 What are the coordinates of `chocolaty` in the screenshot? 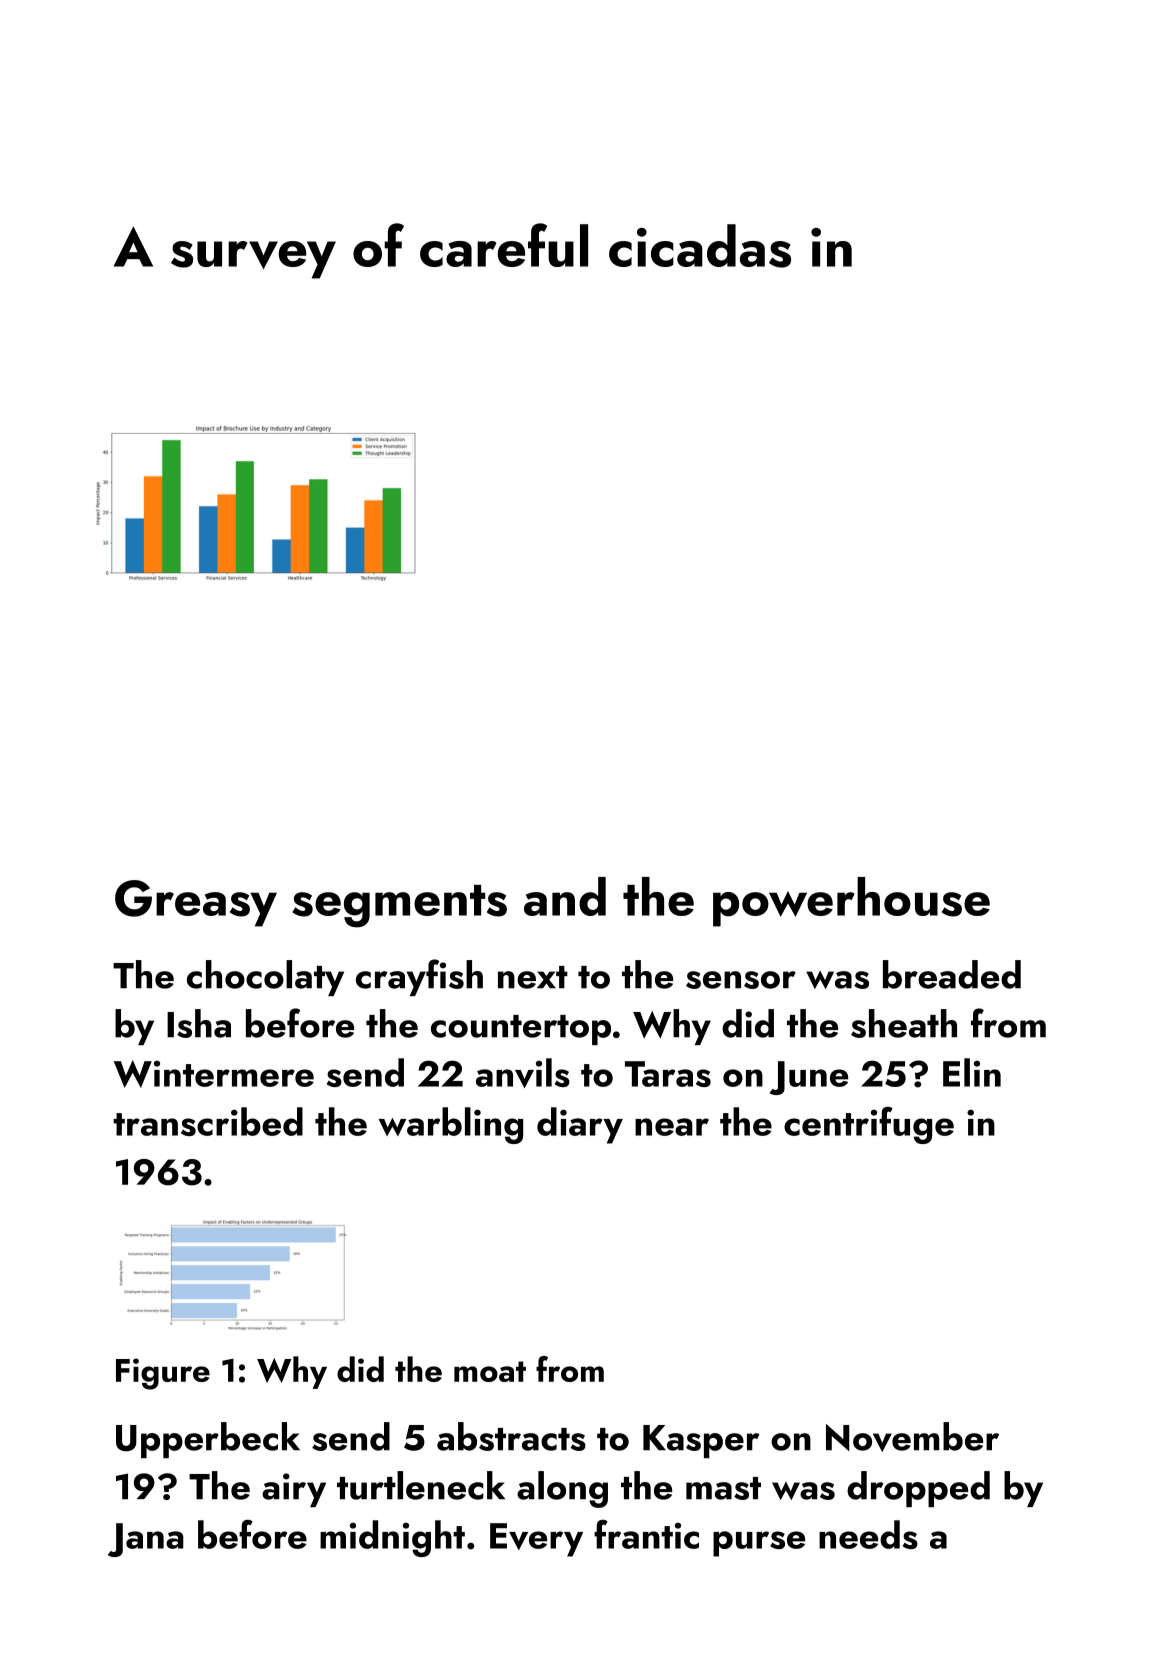 It's located at (265, 978).
